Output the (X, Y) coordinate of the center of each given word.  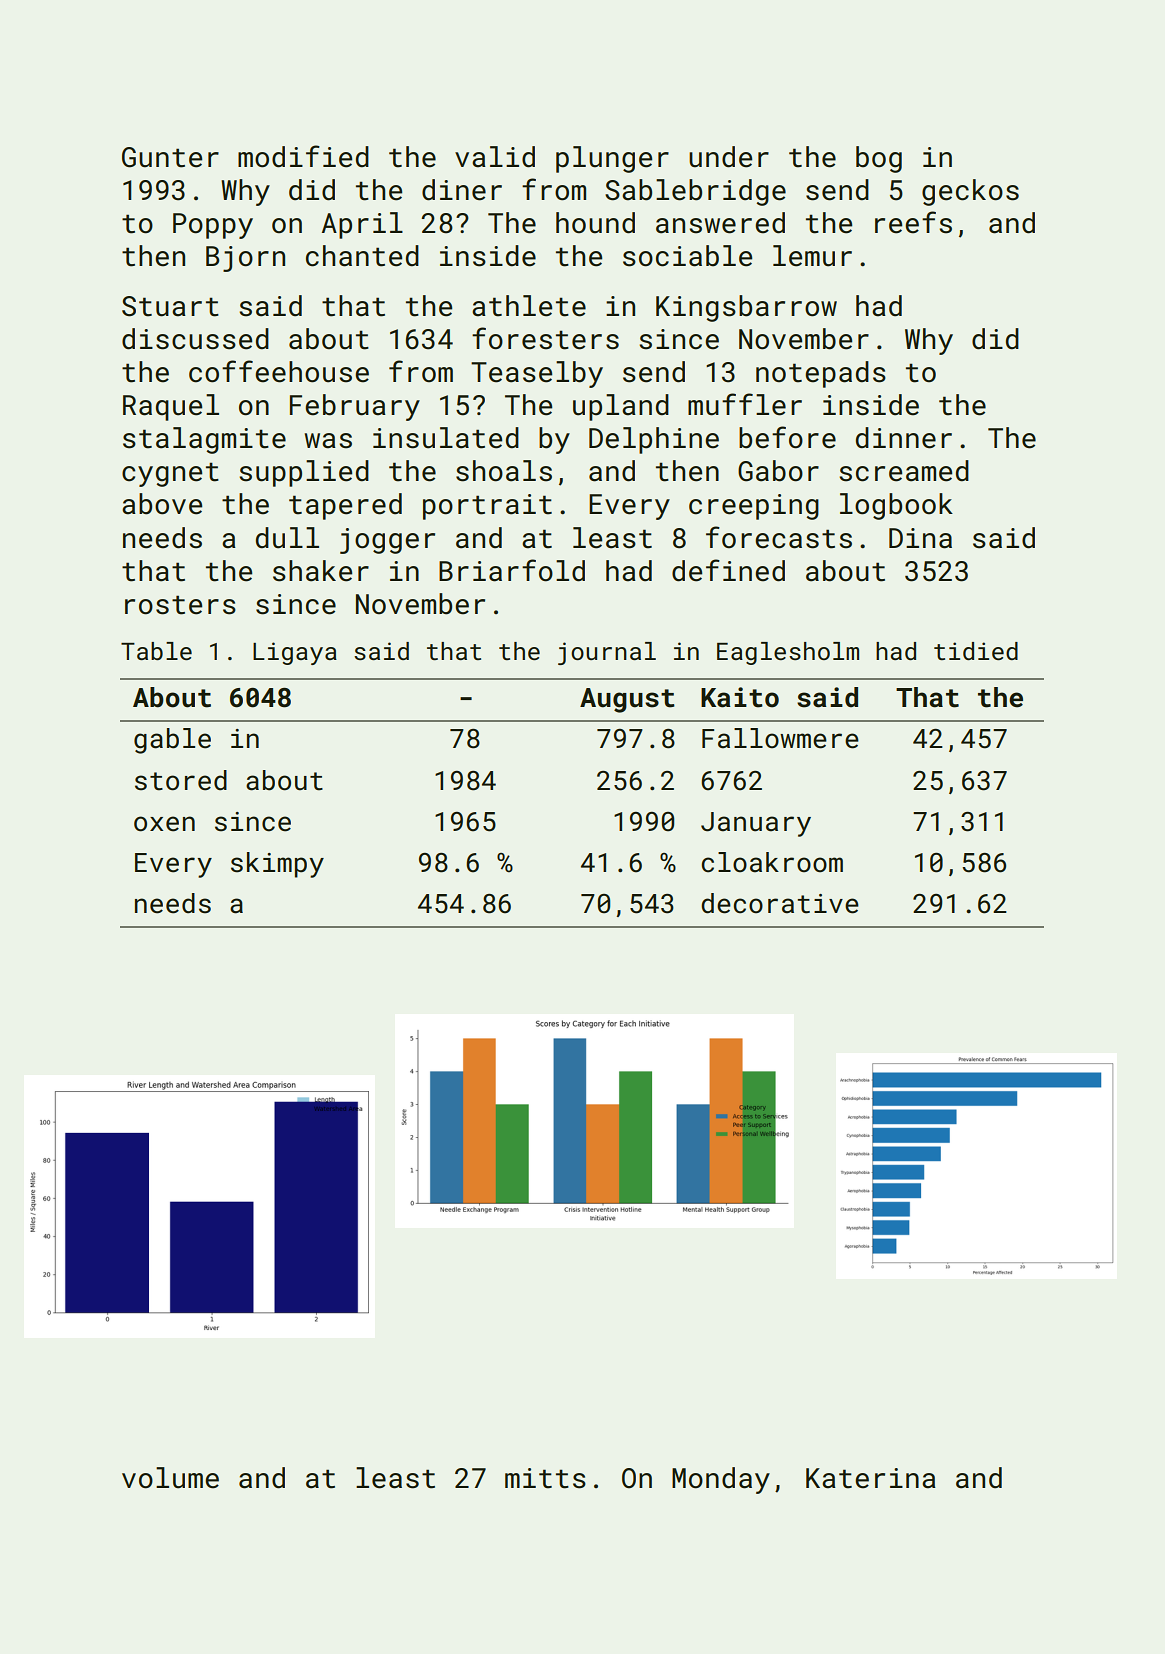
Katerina (871, 1478)
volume (170, 1478)
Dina (920, 538)
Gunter (170, 157)
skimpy (277, 865)
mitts (545, 1478)
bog (879, 159)
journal (607, 653)
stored (181, 780)
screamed (904, 471)
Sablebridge (695, 192)
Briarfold (512, 570)
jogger (387, 541)
